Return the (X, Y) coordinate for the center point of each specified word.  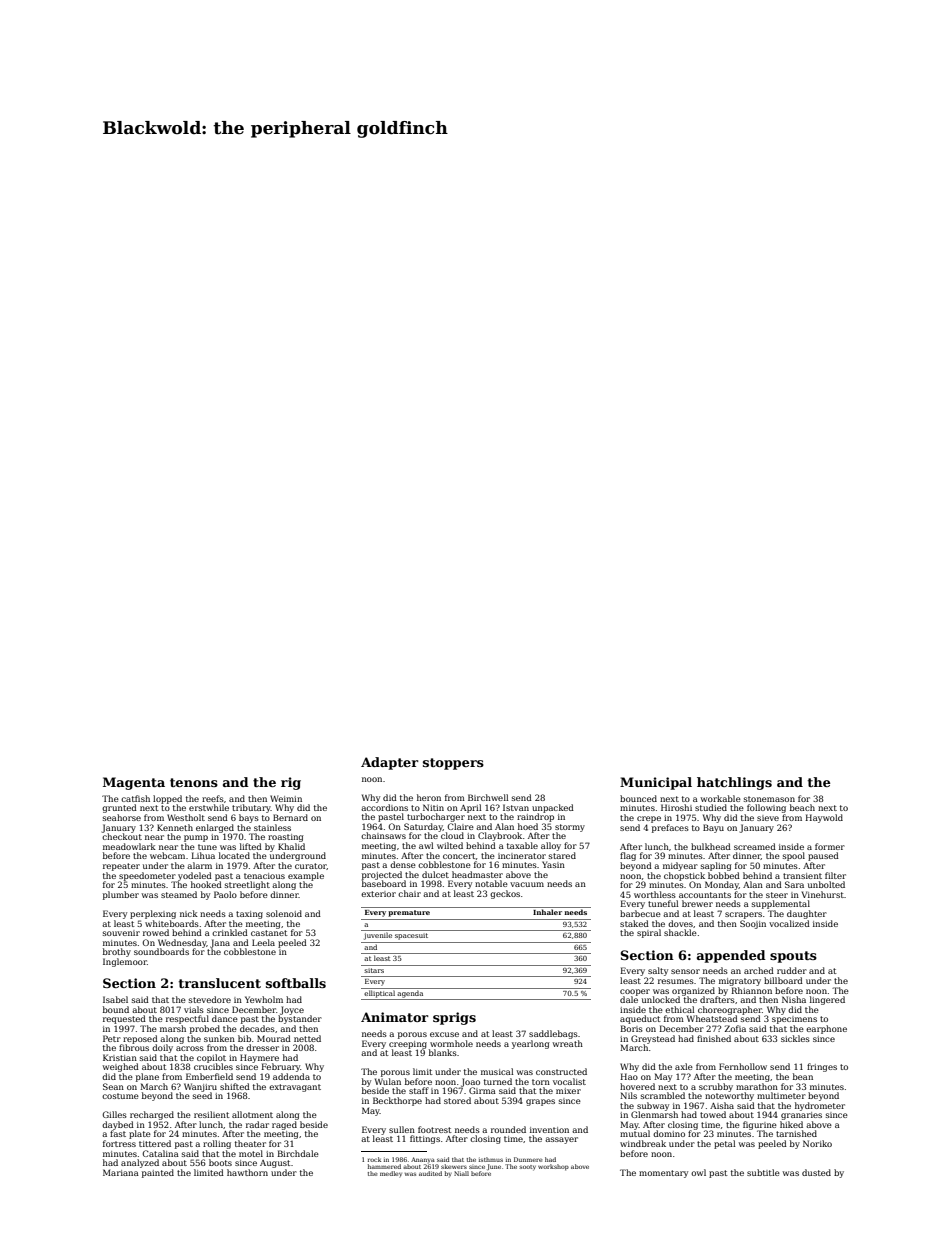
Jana (220, 943)
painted (158, 1173)
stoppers (453, 764)
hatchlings (734, 783)
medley (391, 1174)
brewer (697, 903)
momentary (663, 1174)
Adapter (390, 763)
